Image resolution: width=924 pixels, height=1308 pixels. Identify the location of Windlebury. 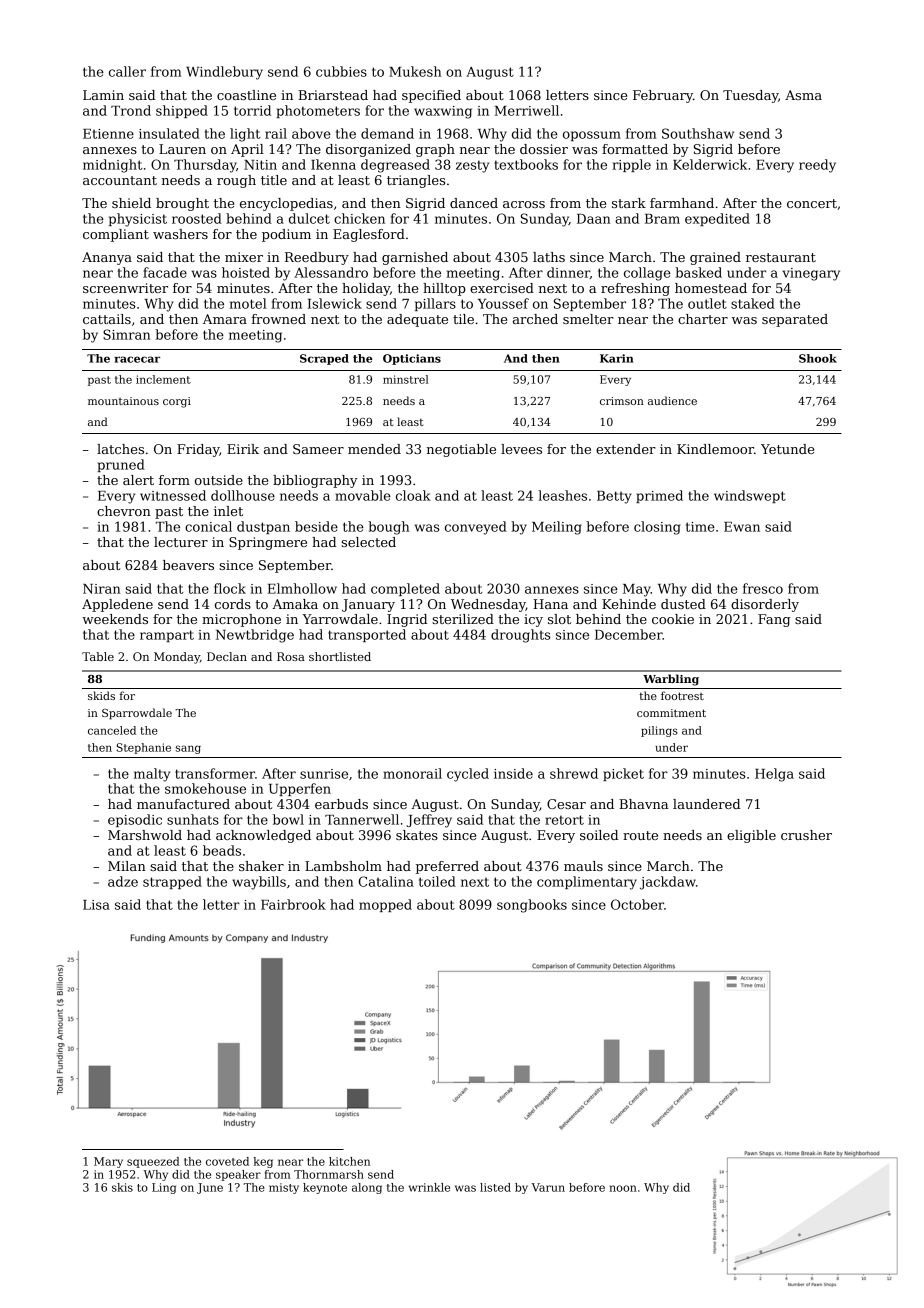
(224, 73).
